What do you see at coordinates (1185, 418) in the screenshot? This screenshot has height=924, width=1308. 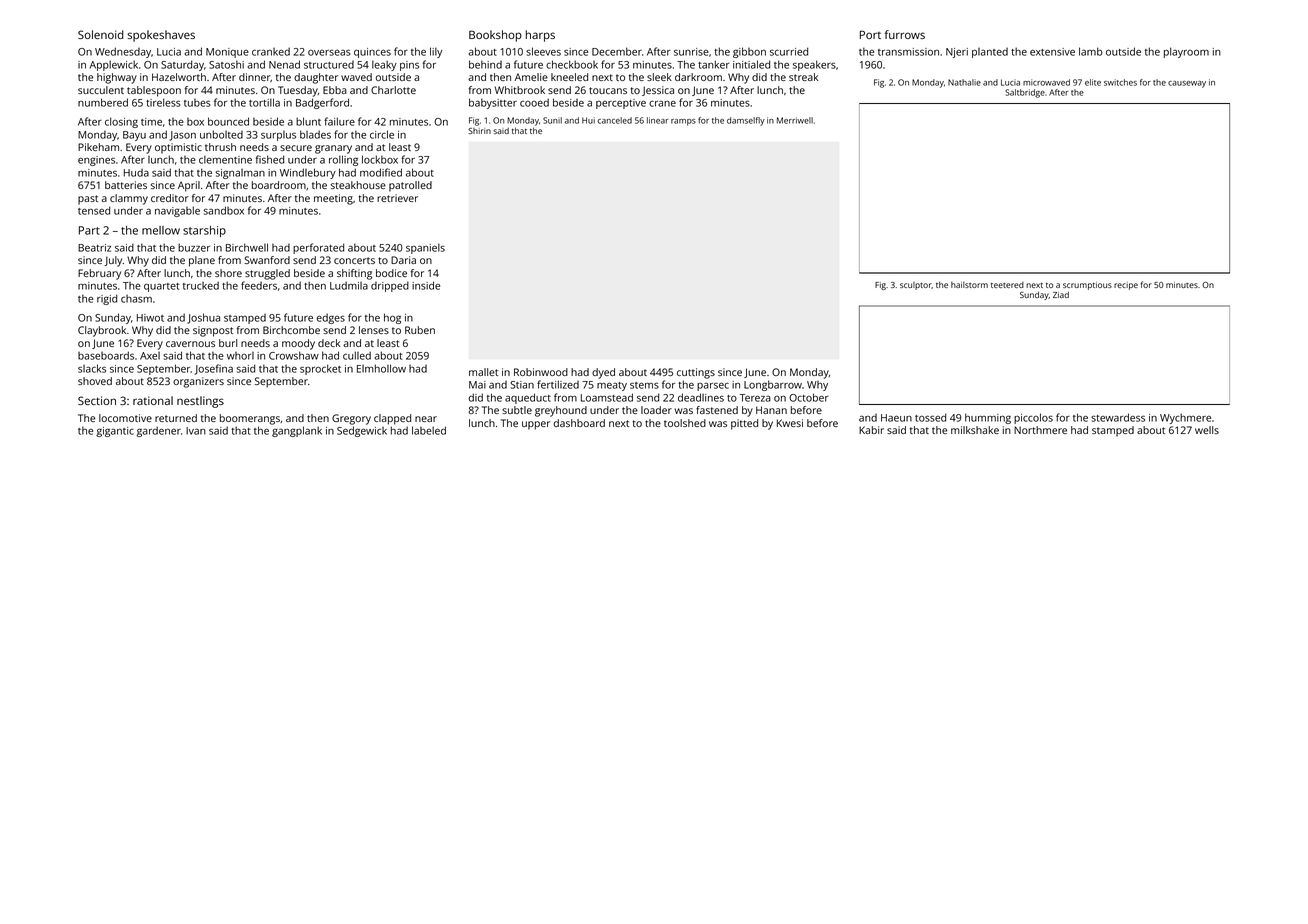 I see `Wychmere` at bounding box center [1185, 418].
